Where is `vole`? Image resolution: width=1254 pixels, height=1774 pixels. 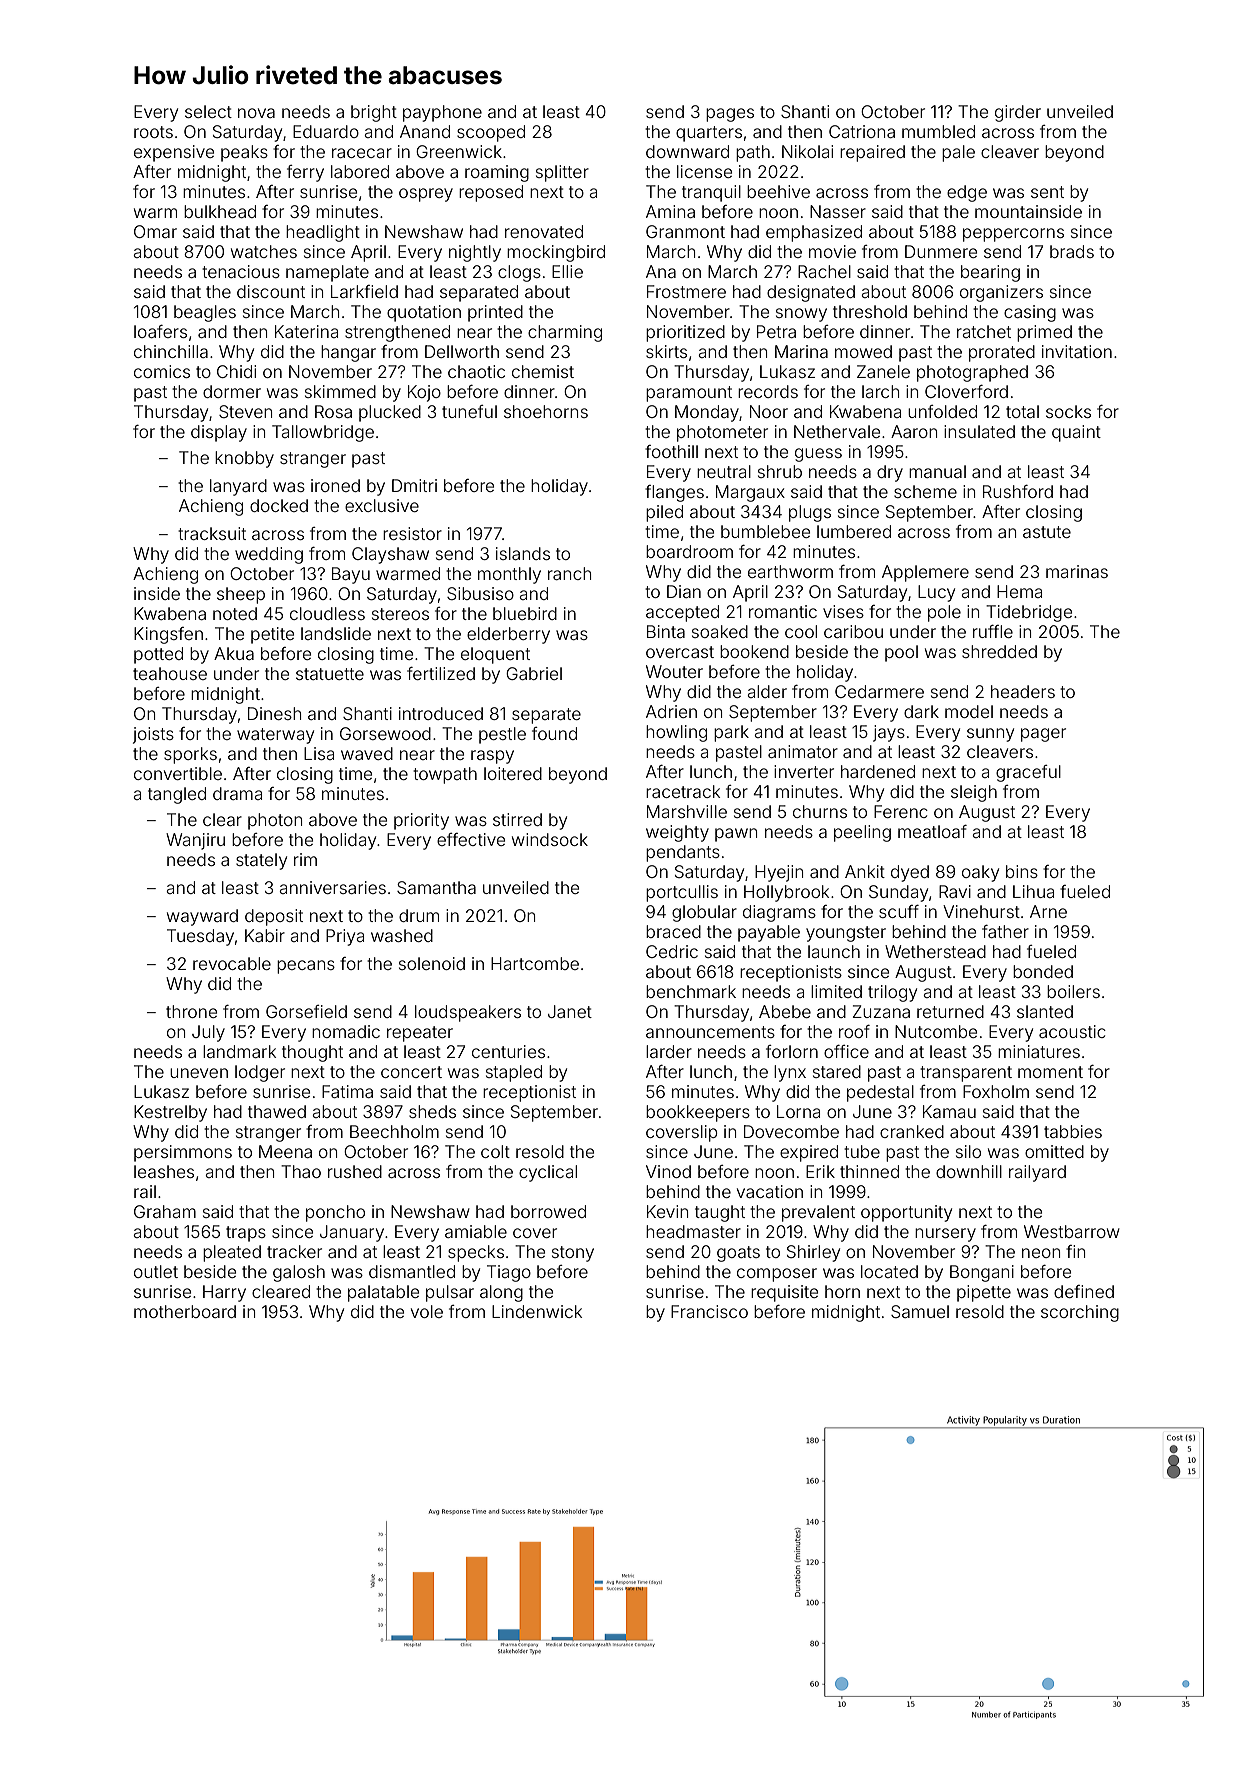 vole is located at coordinates (427, 1311).
